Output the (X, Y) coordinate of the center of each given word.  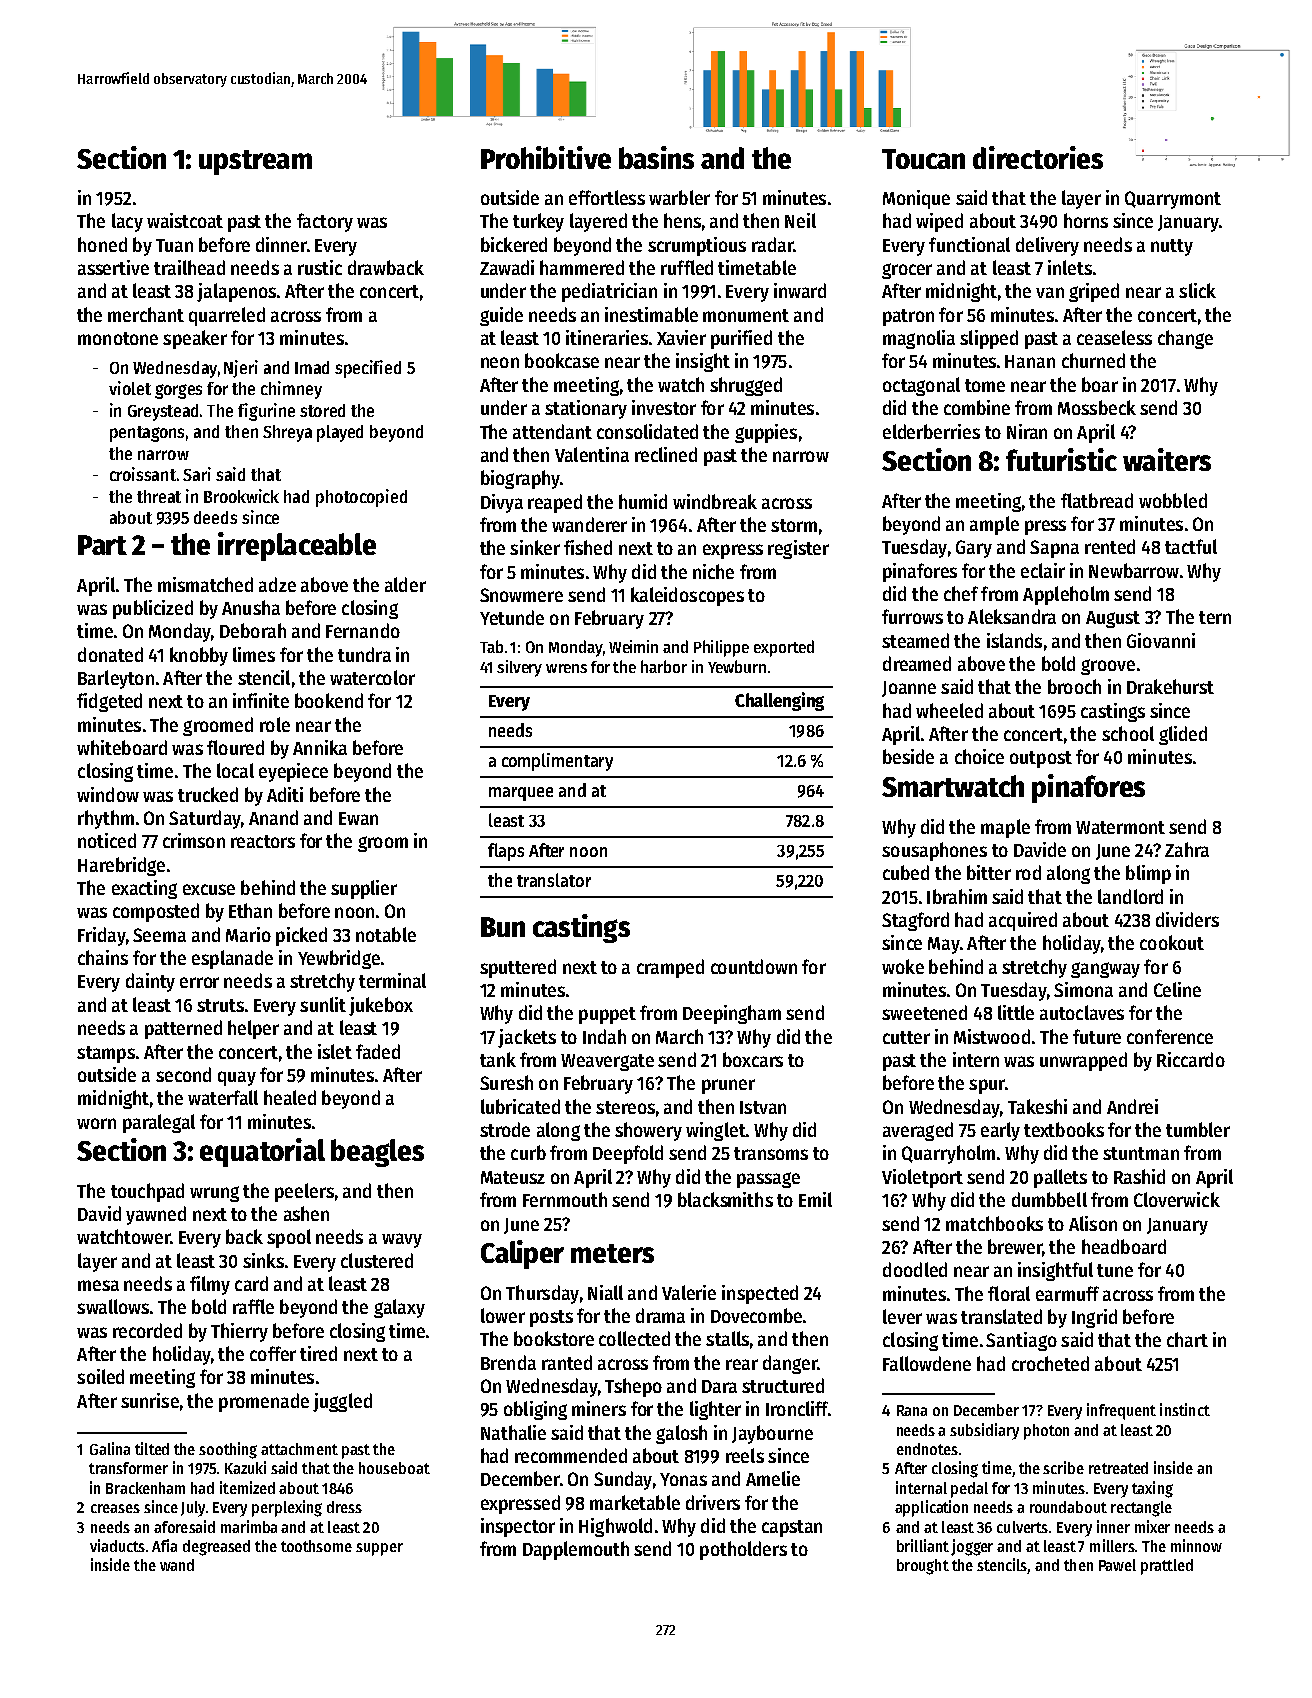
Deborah (253, 630)
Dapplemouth (576, 1550)
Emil (815, 1199)
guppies (766, 433)
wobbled (1173, 500)
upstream (255, 162)
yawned (156, 1215)
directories (1038, 157)
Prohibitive (546, 157)
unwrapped (1083, 1061)
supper (379, 1549)
